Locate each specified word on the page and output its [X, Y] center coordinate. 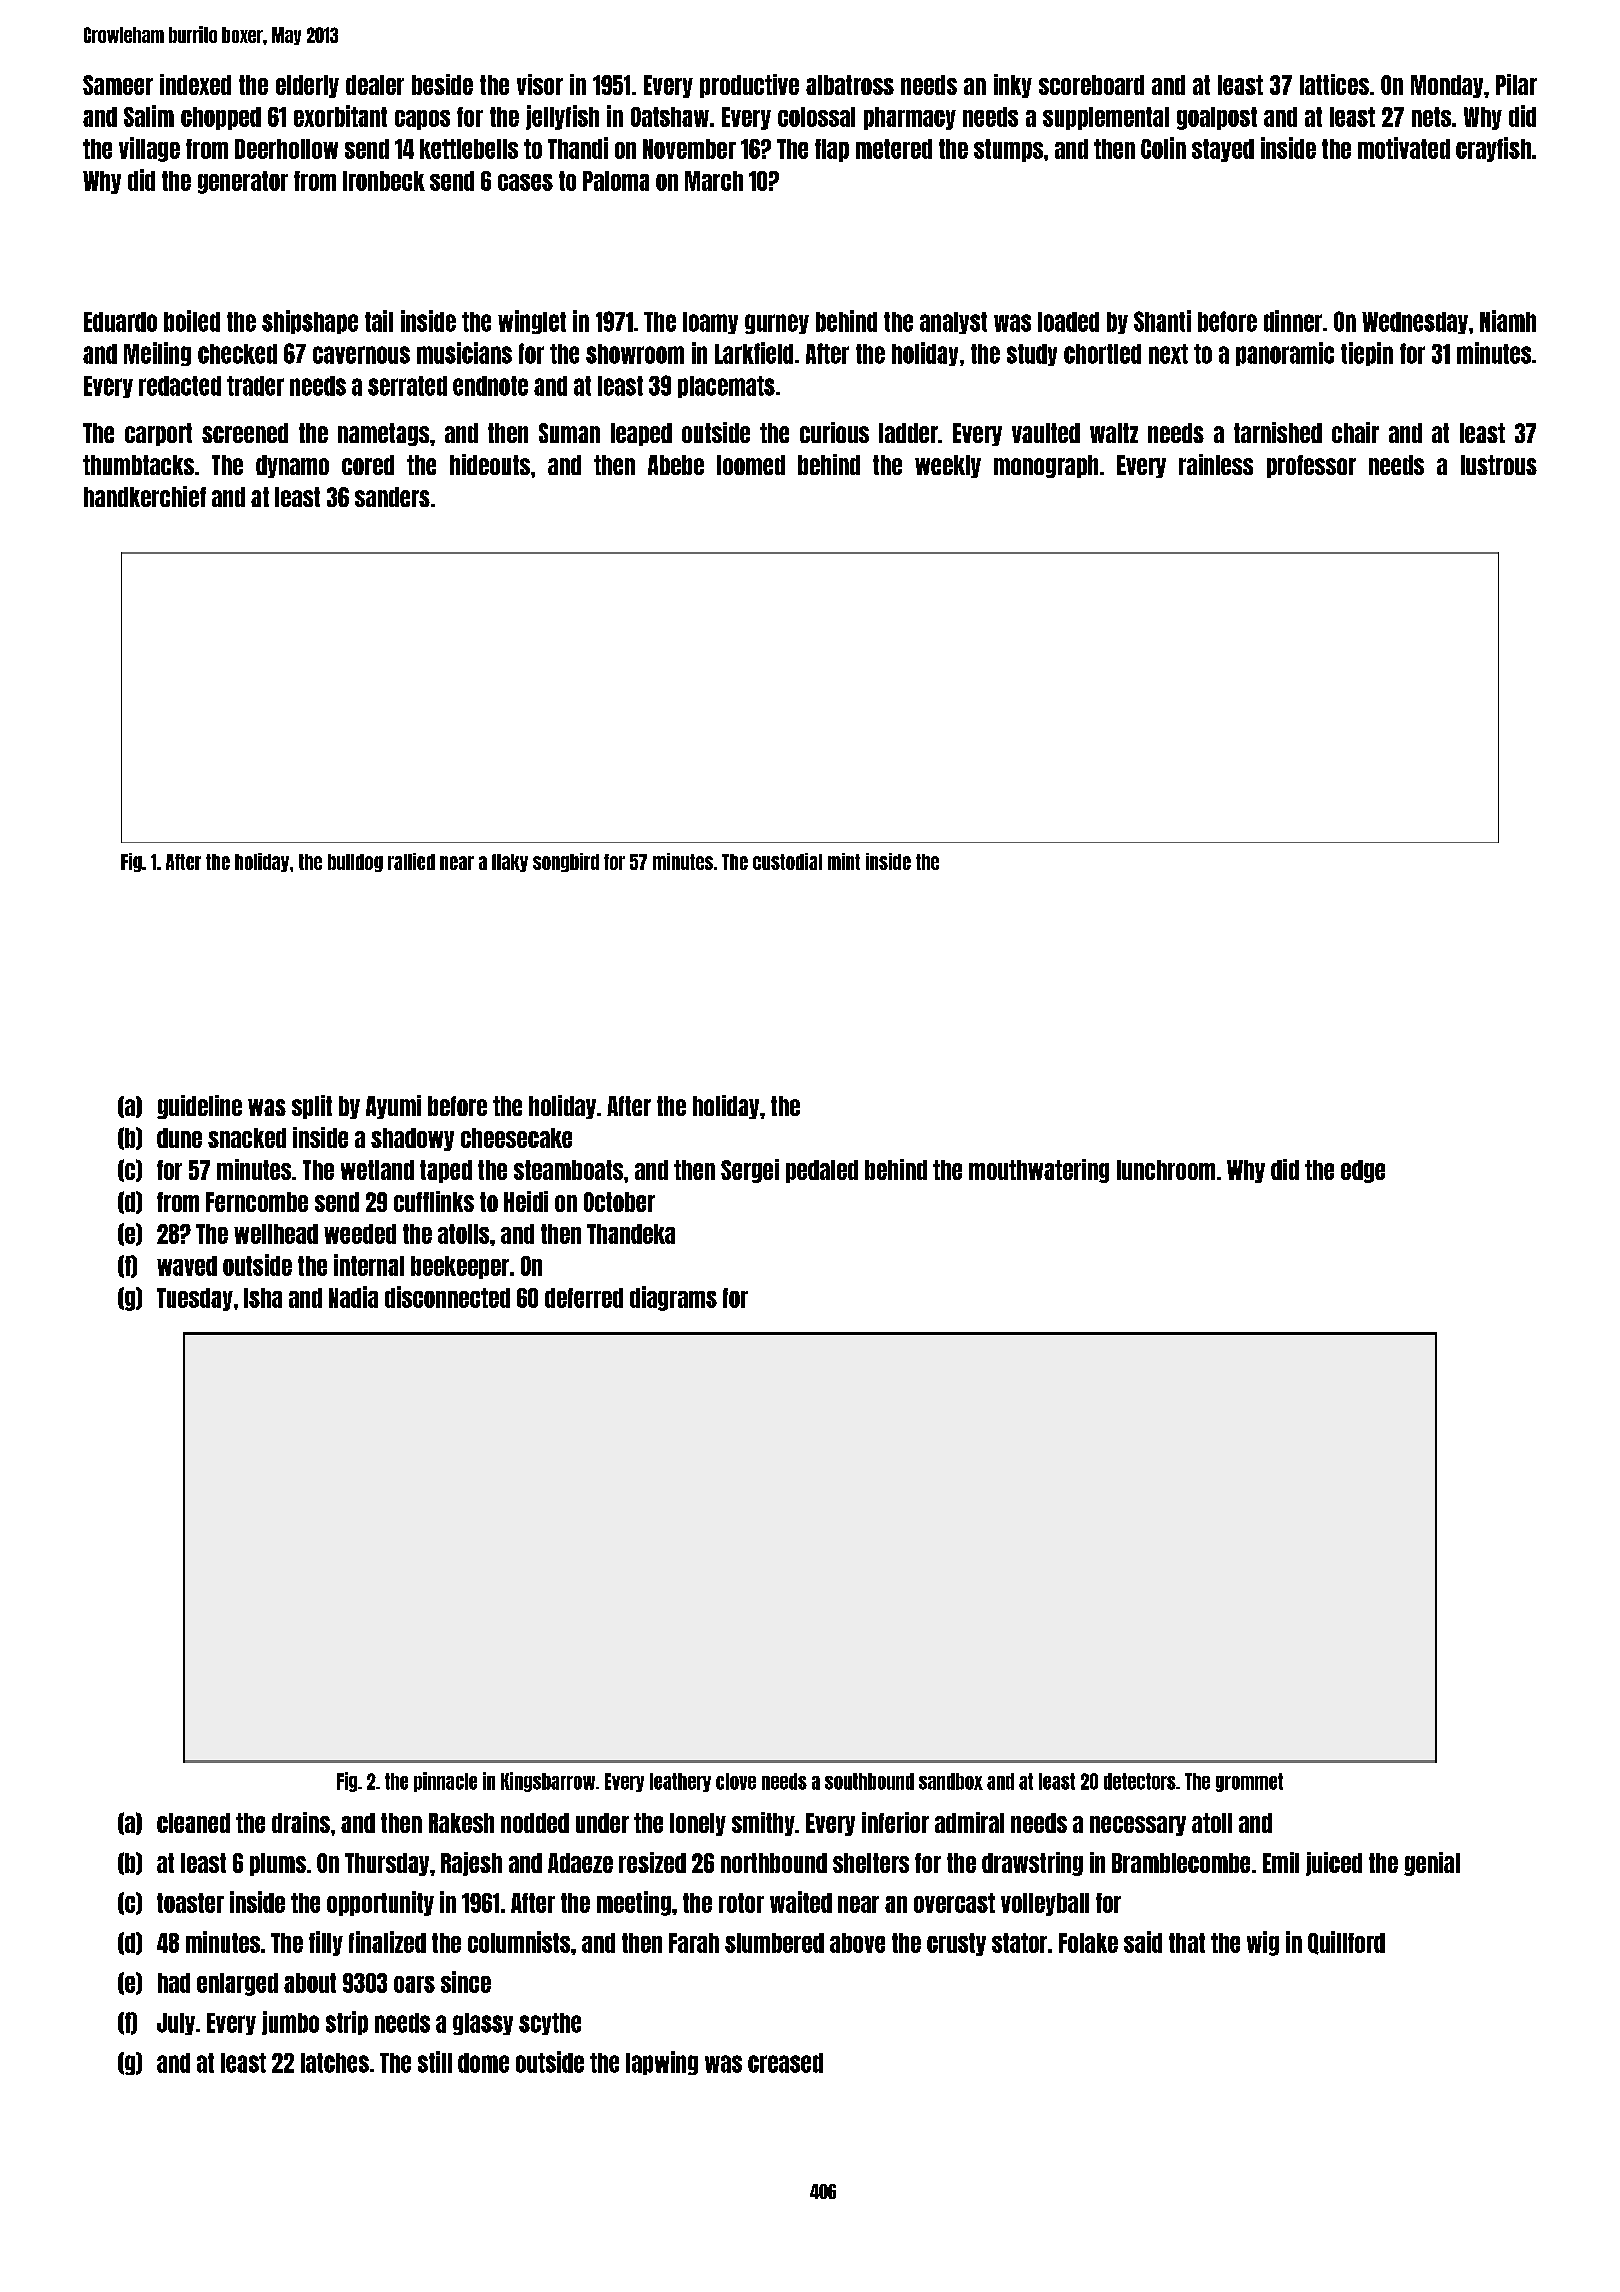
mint [844, 861]
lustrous [1499, 465]
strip [347, 2023]
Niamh [1508, 321]
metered [894, 149]
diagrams [673, 1298]
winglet [532, 322]
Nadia [353, 1297]
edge [1363, 1171]
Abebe [676, 465]
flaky [510, 863]
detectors [1140, 1781]
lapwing [662, 2063]
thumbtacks [138, 465]
